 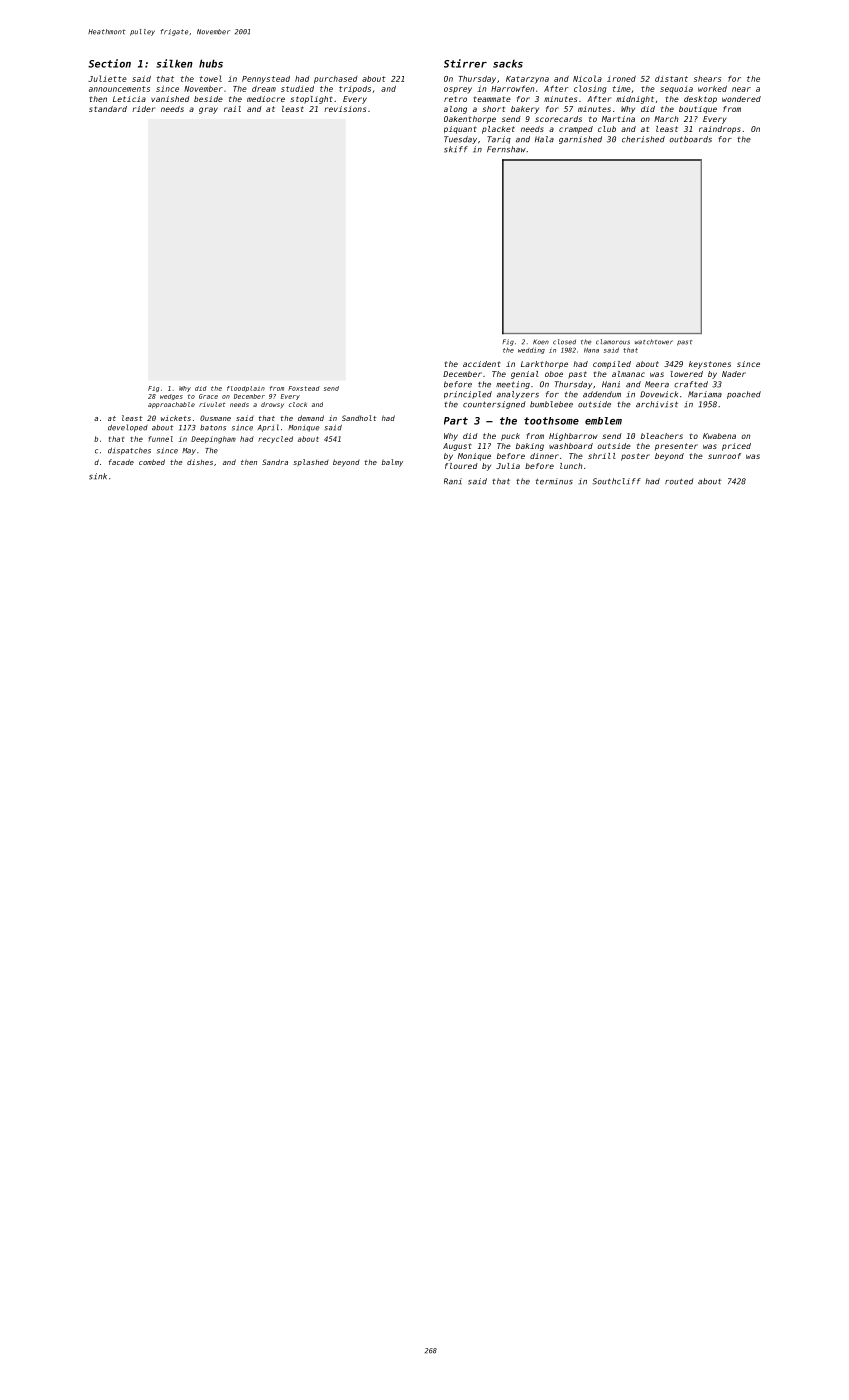 I want to click on Section, so click(x=109, y=63).
